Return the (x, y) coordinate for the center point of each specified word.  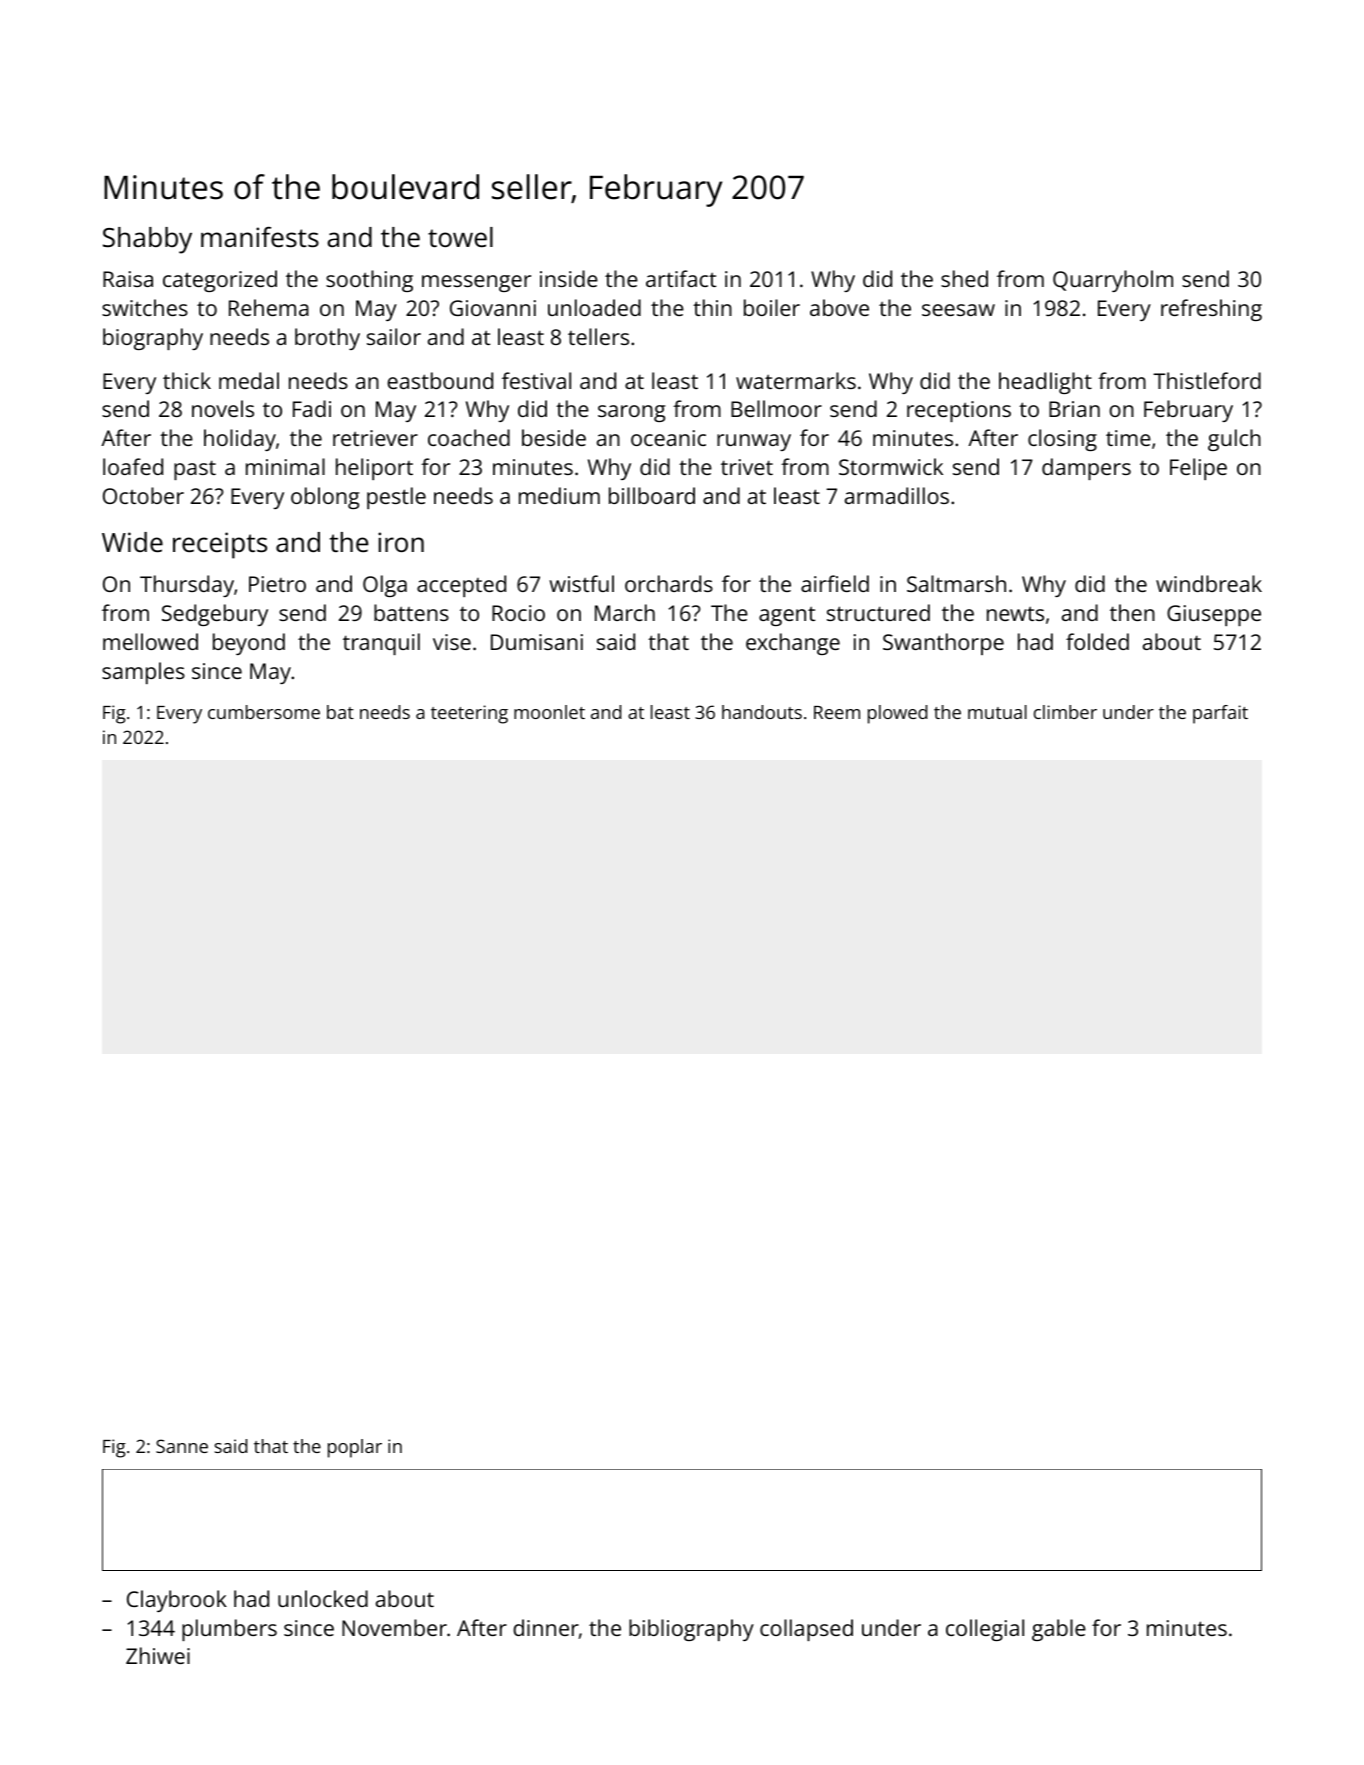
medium (559, 495)
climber (1065, 712)
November (394, 1627)
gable (1059, 1630)
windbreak (1209, 583)
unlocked (323, 1598)
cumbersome (264, 712)
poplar (355, 1448)
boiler (772, 307)
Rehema (269, 307)
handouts (762, 712)
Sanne (182, 1446)
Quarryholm (1113, 281)
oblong (325, 498)
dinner (546, 1627)
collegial (985, 1630)
